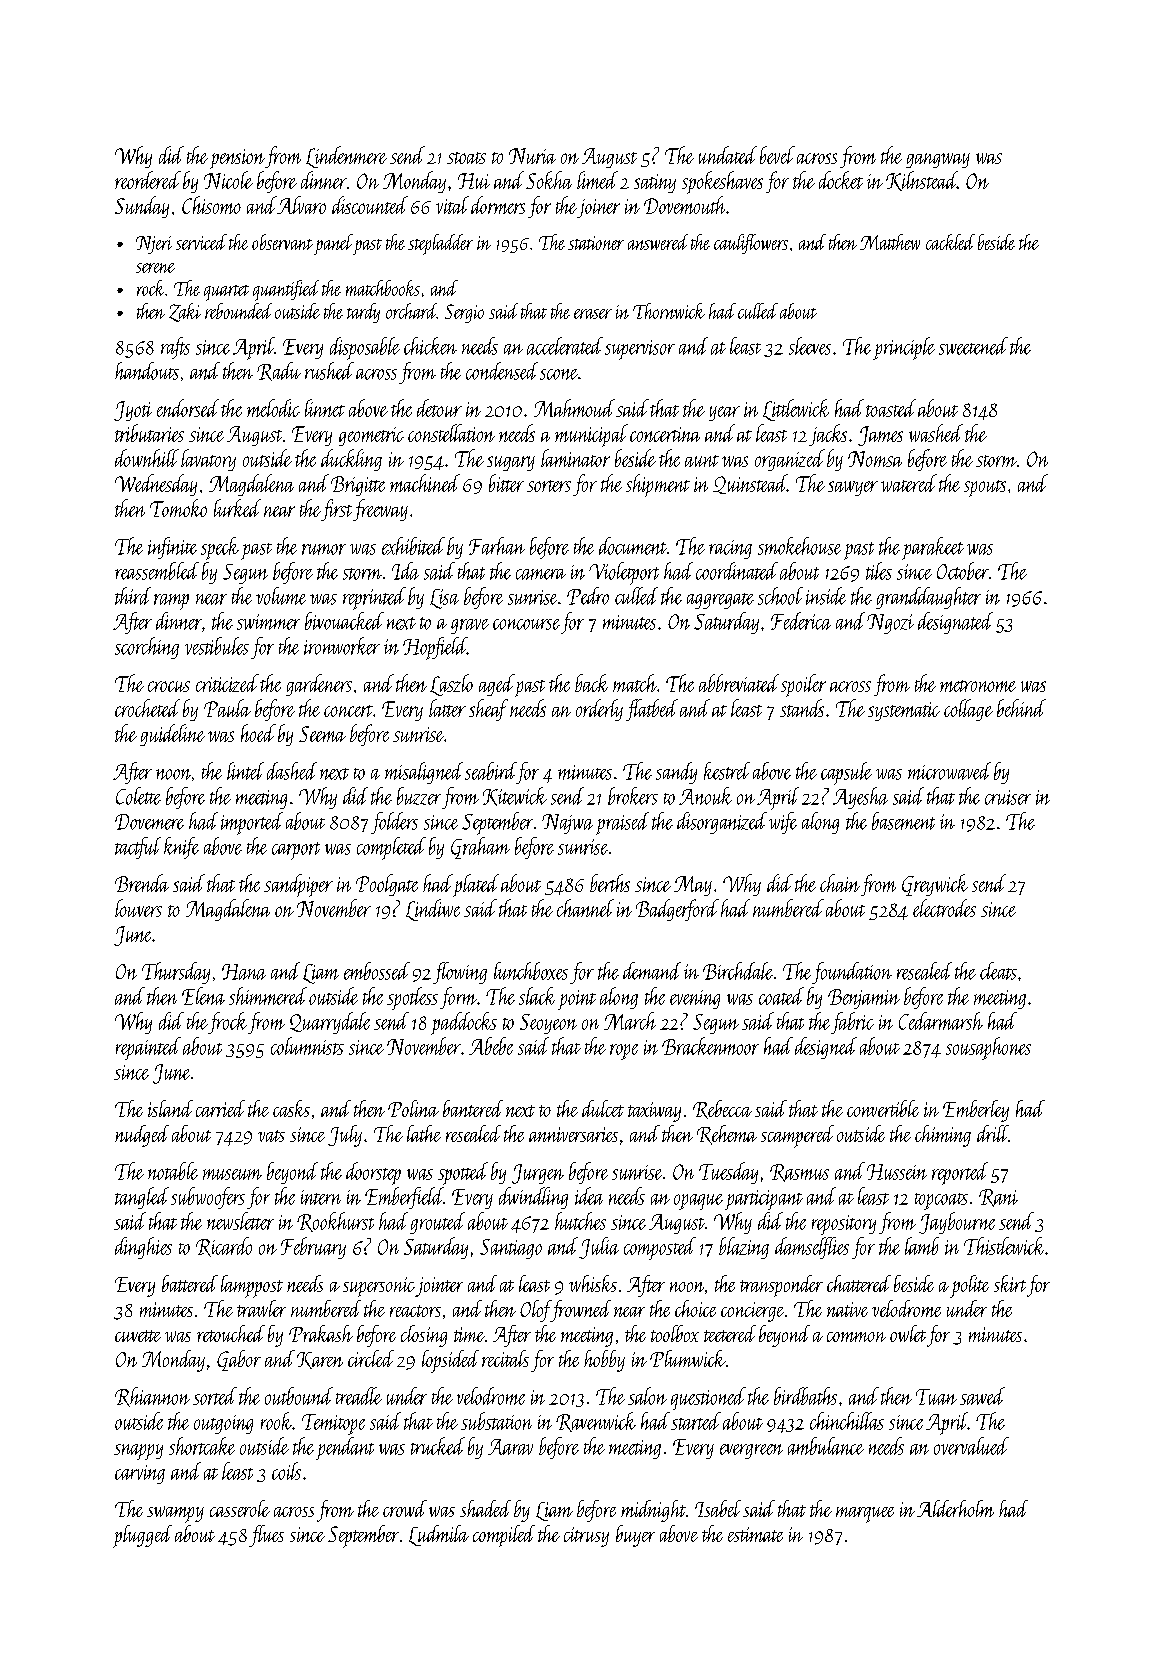 This screenshot has height=1654, width=1165. Describe the element at coordinates (718, 1508) in the screenshot. I see `Isabel` at that location.
